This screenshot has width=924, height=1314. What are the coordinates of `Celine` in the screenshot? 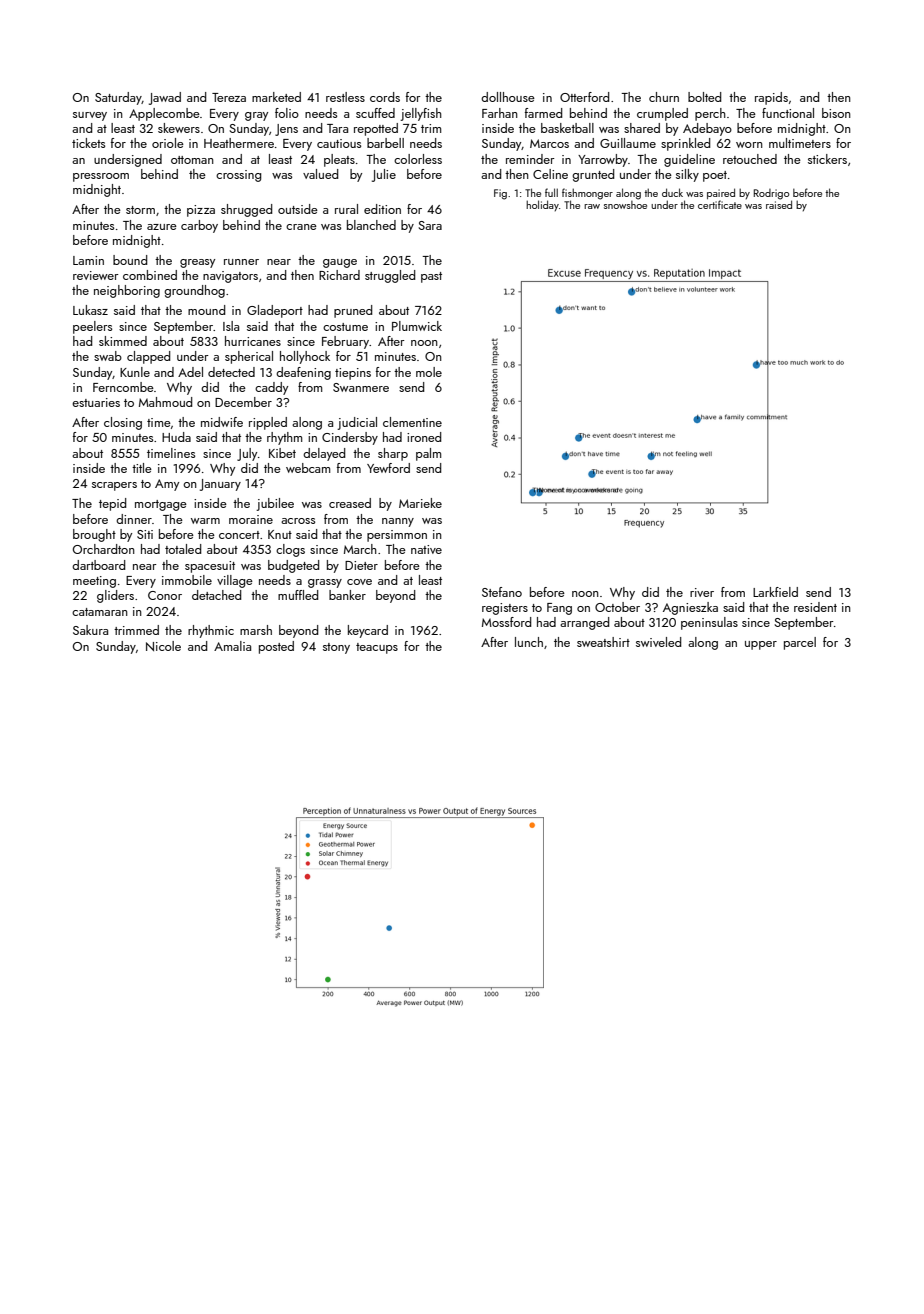 It's located at (550, 174).
